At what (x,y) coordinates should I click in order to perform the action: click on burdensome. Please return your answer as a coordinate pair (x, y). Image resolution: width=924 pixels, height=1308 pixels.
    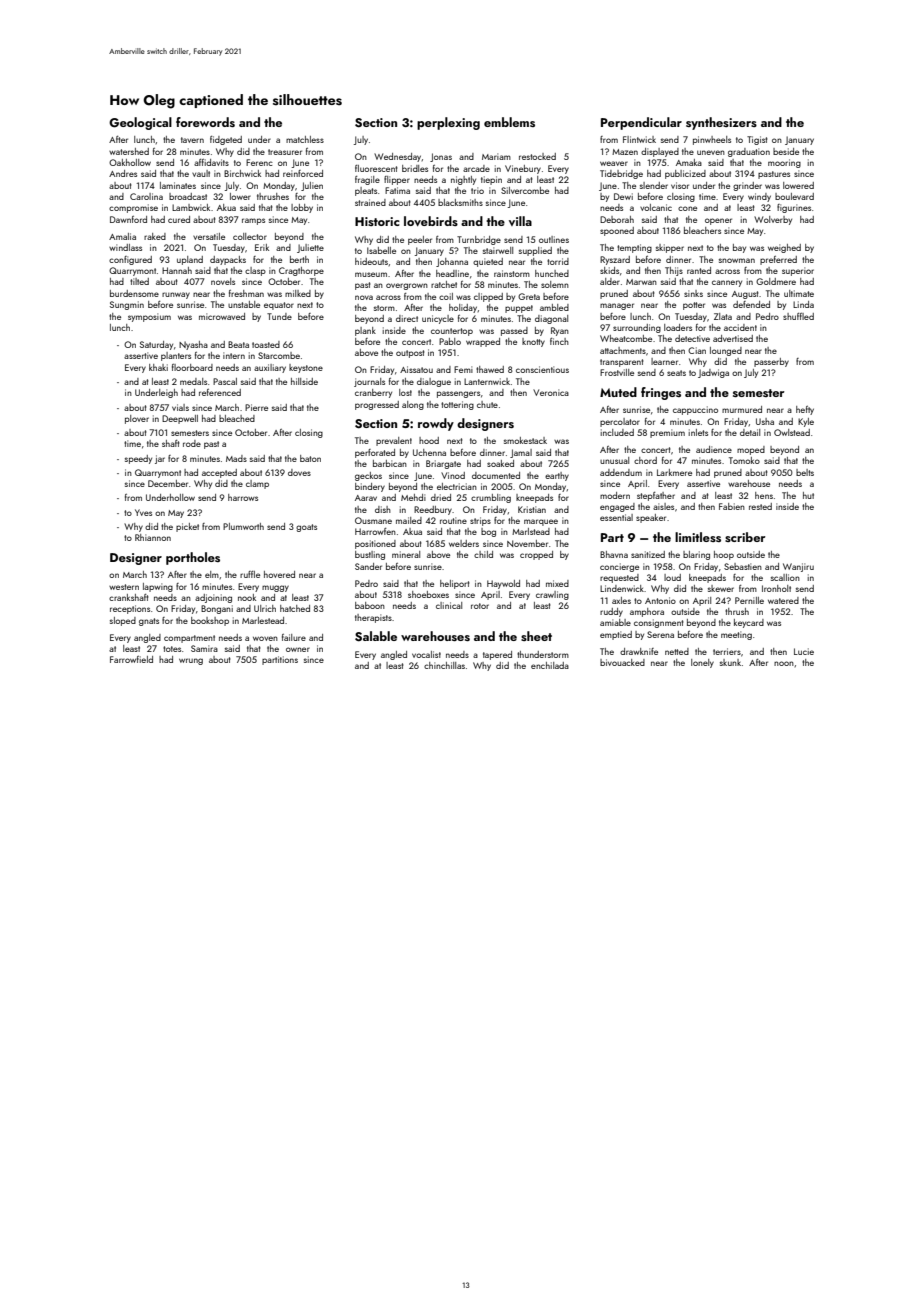
    Looking at the image, I should click on (134, 293).
